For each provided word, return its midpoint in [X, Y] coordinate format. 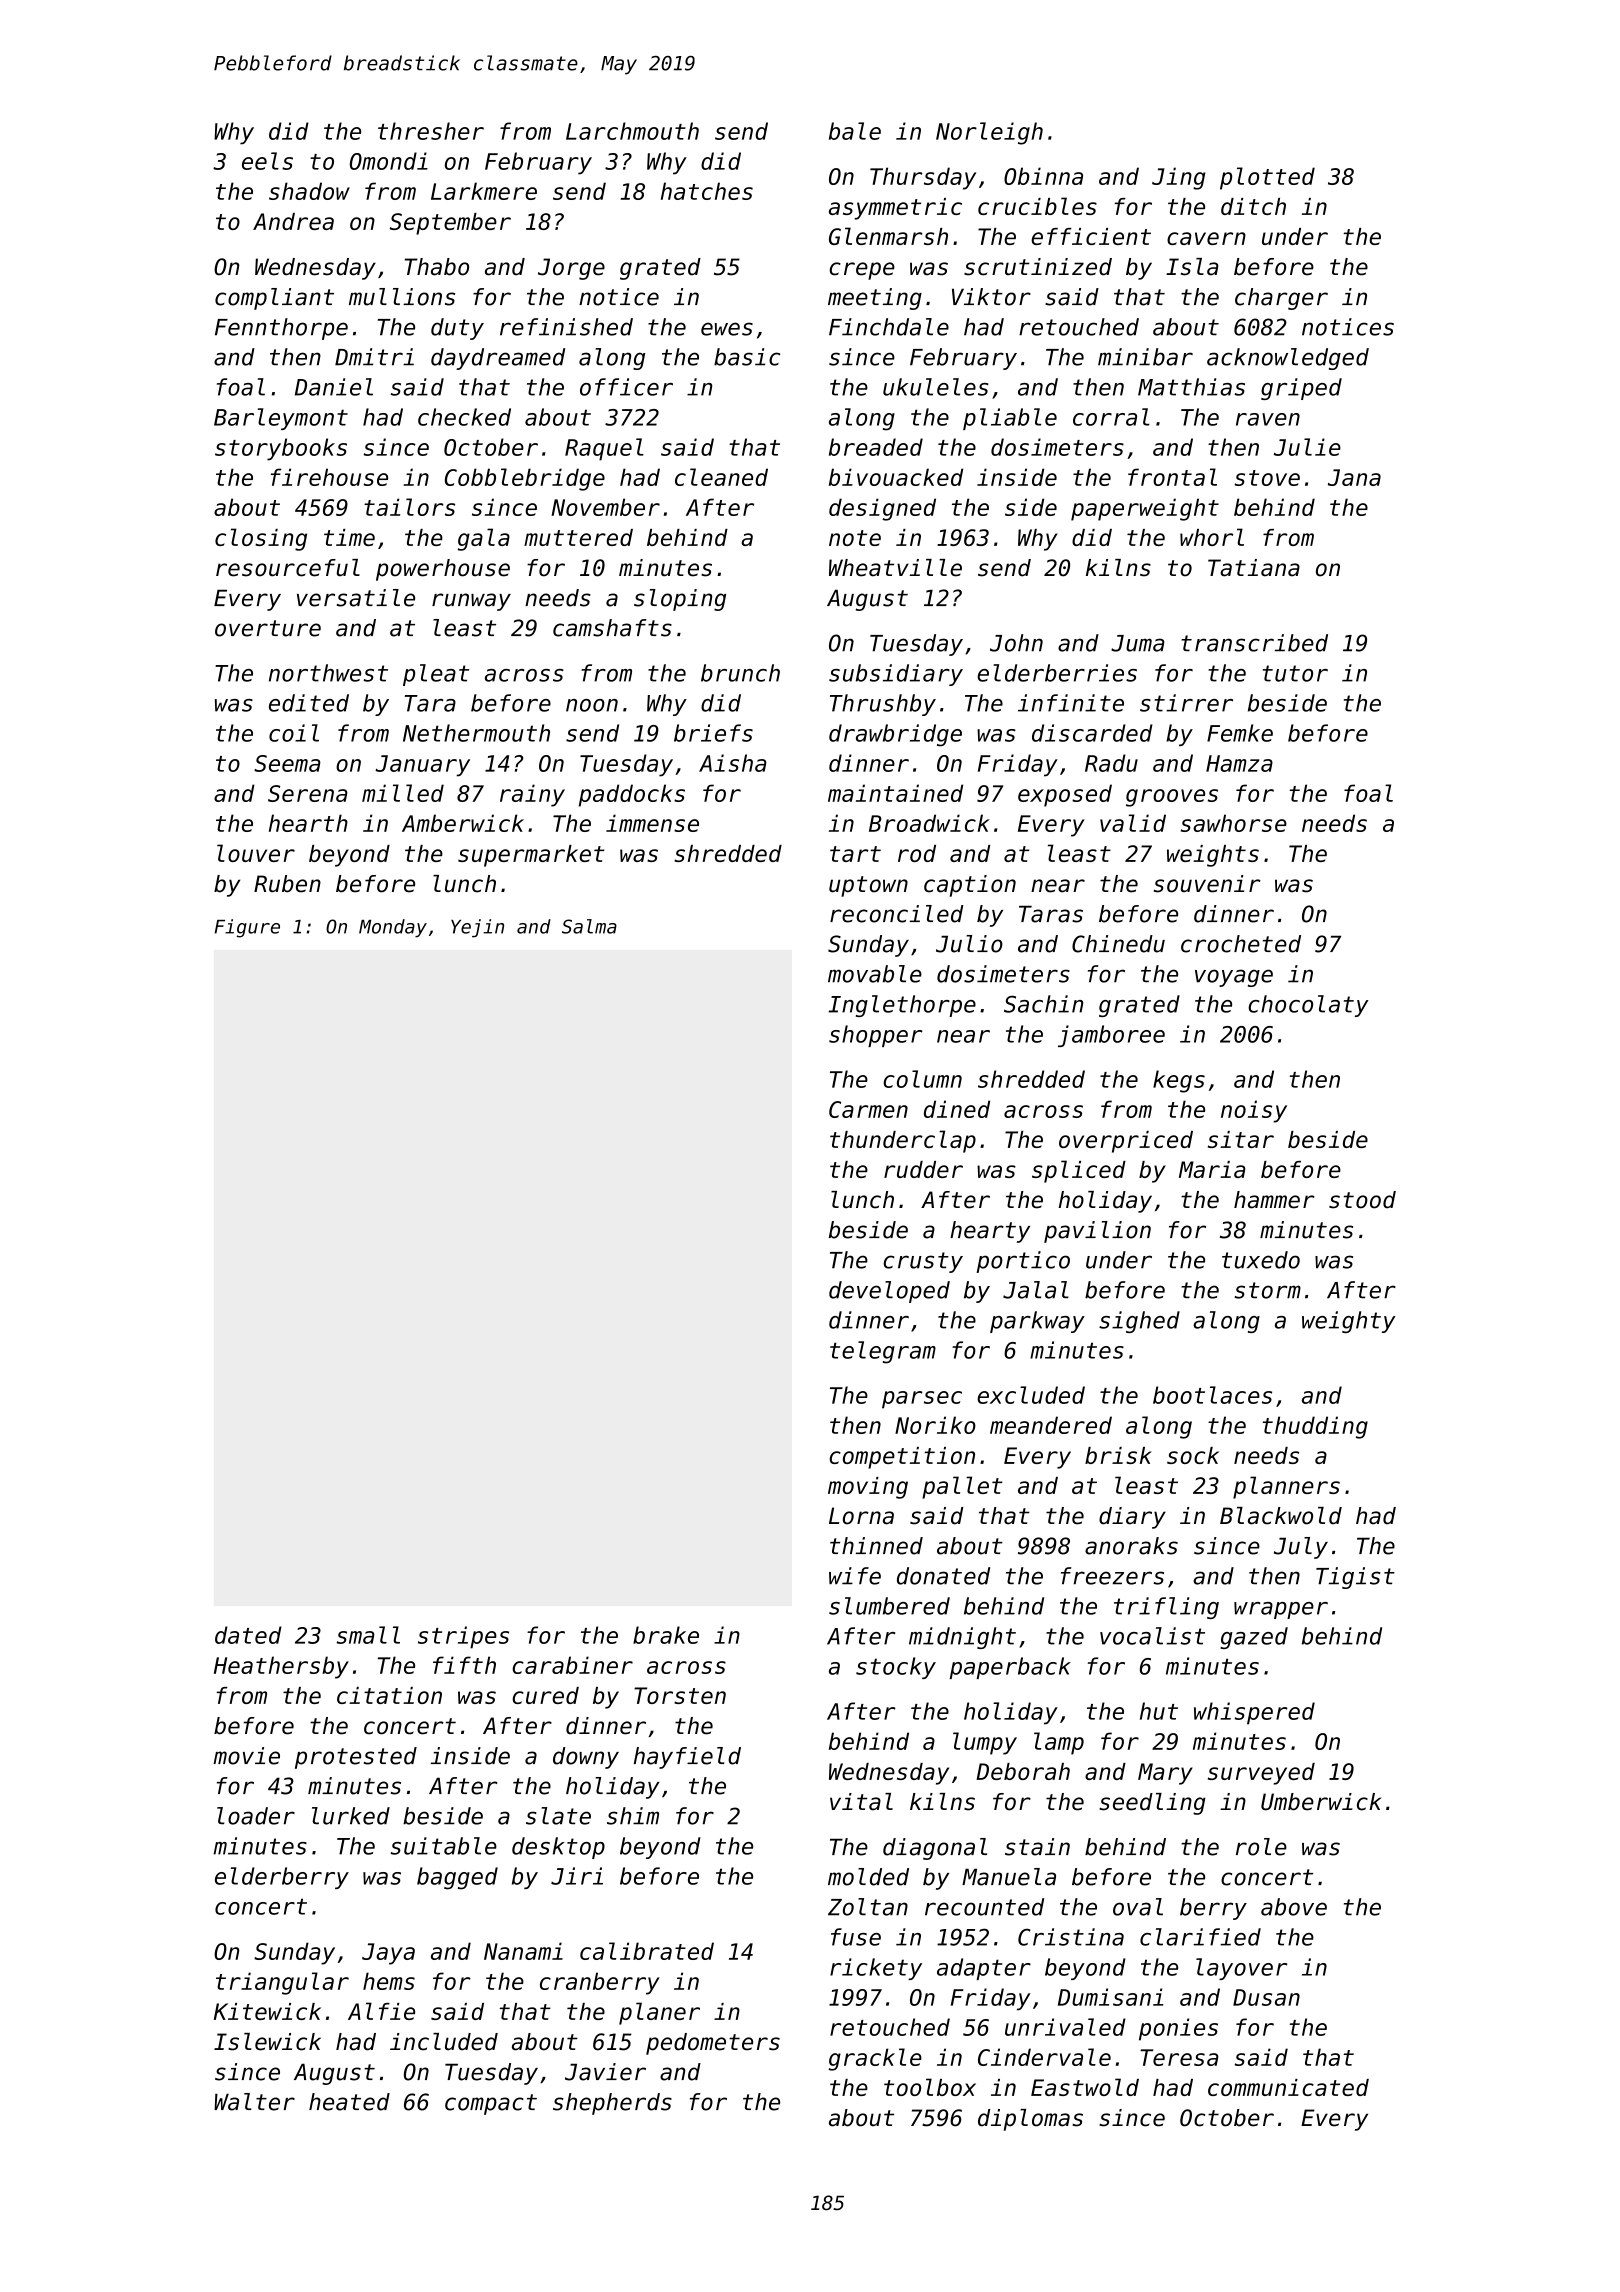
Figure [247, 928]
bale [855, 131]
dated [248, 1635]
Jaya [388, 1954]
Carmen [868, 1109]
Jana [1354, 477]
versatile [356, 598]
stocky [896, 1668]
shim [633, 1816]
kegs [1179, 1081]
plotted [1267, 178]
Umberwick [1321, 1802]
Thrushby [883, 705]
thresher [431, 131]
